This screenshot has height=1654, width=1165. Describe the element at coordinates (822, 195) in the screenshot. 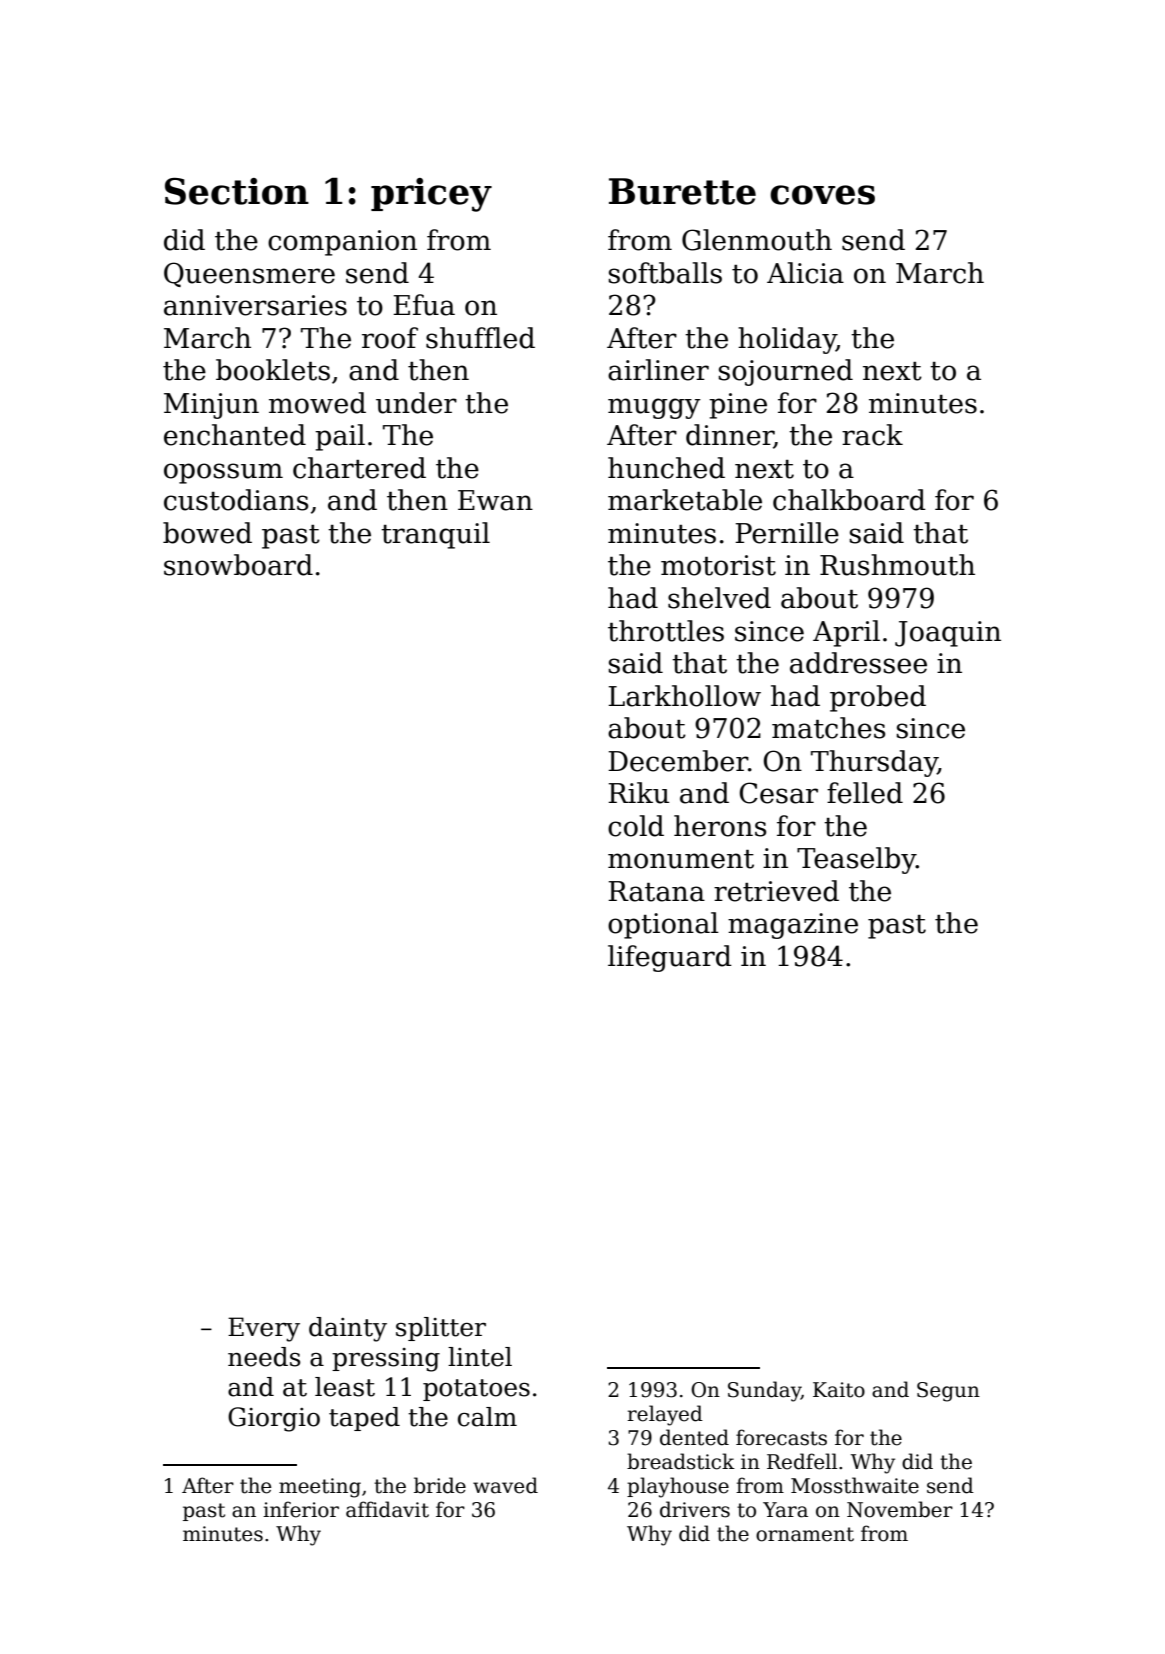

I see `coves` at that location.
